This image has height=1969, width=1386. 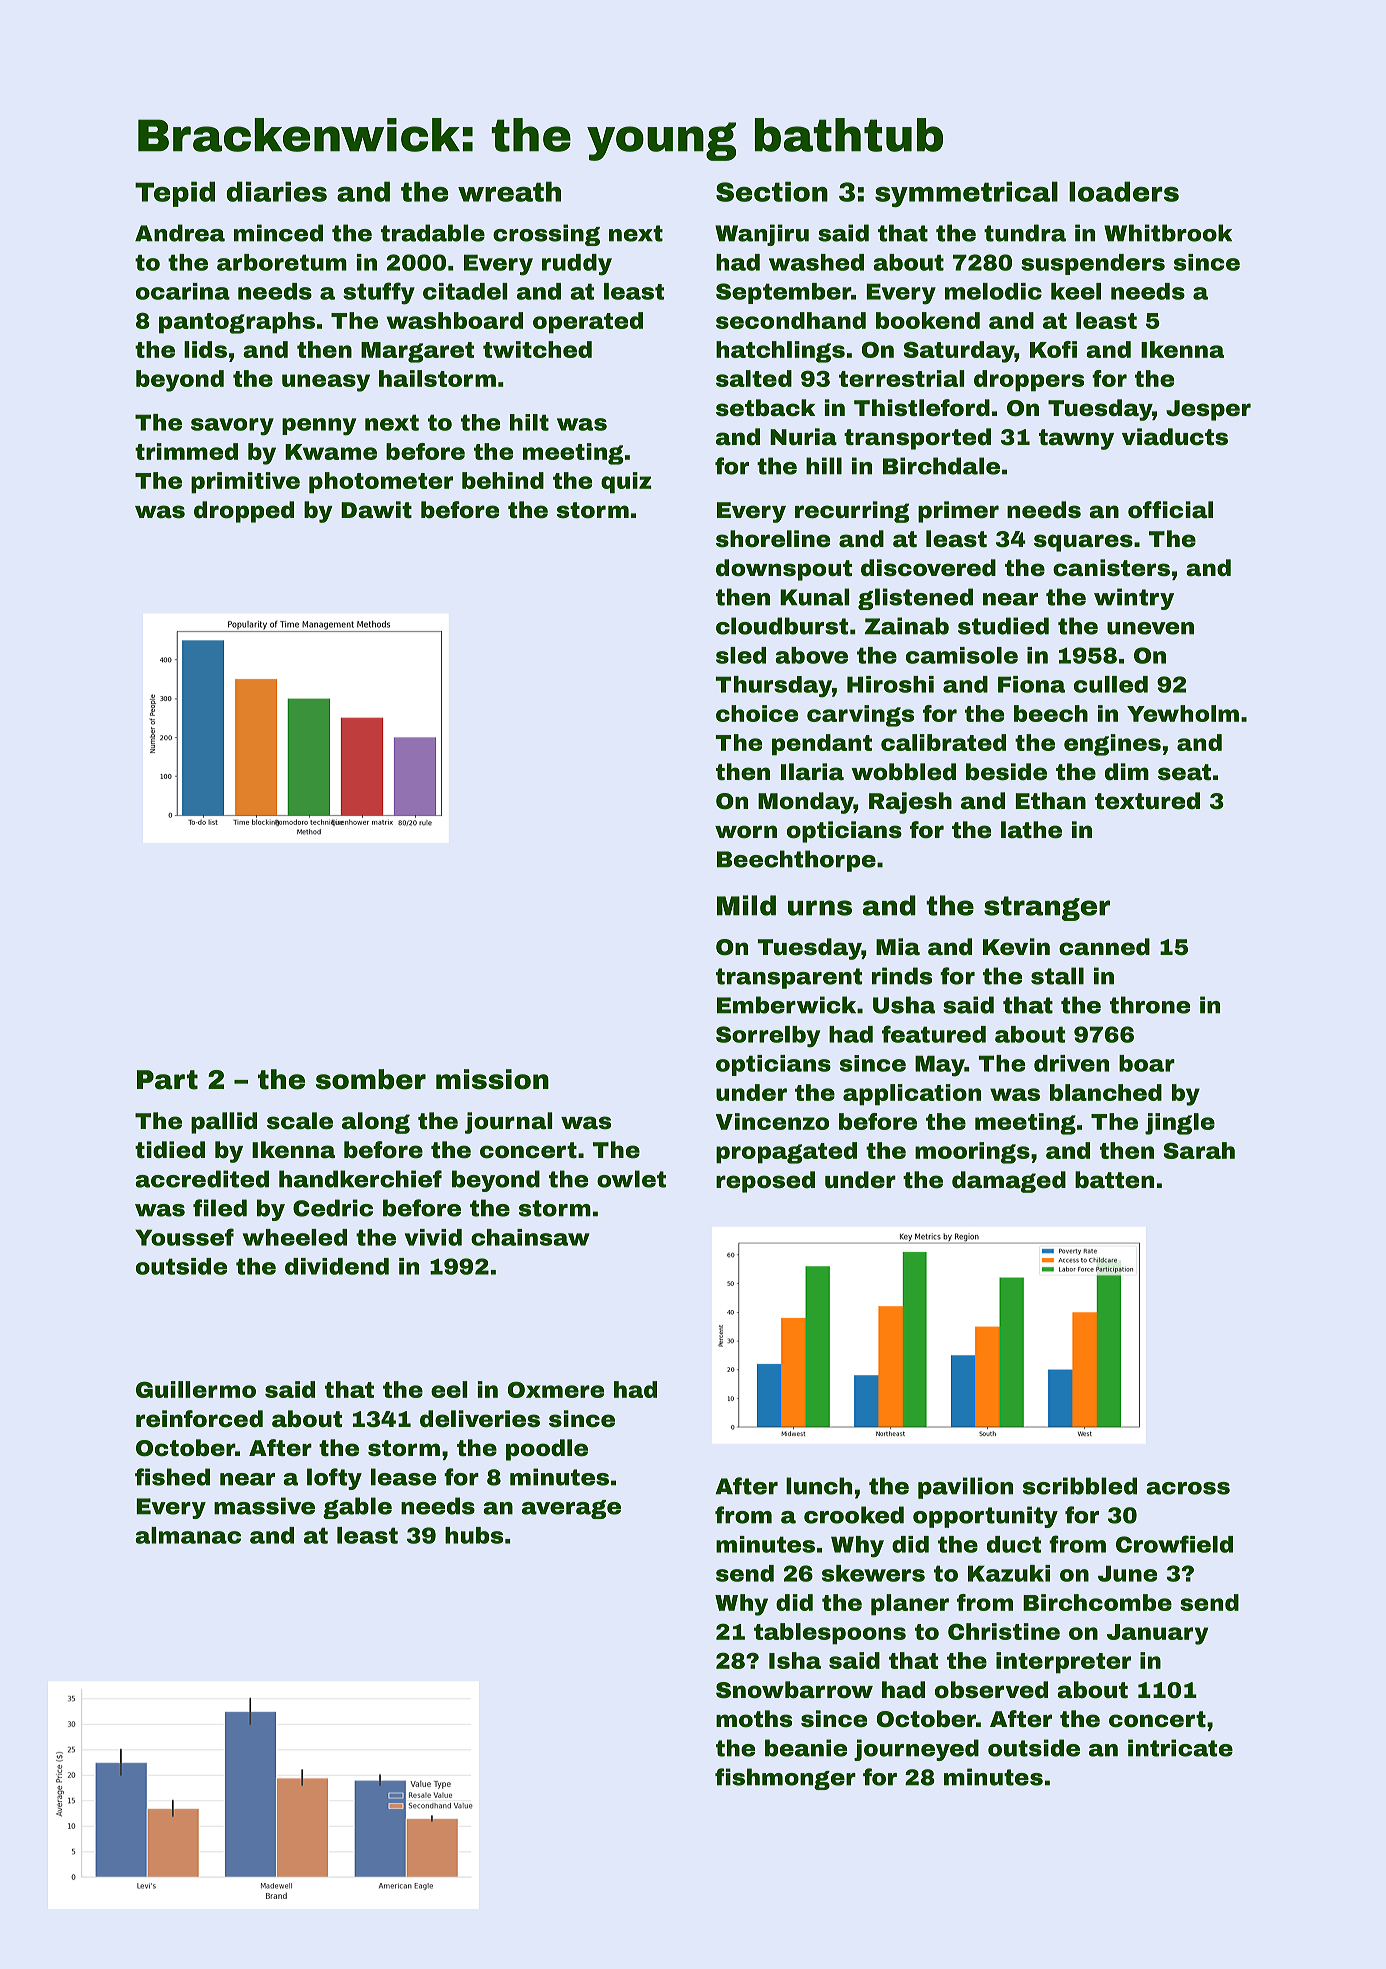 I want to click on uneven, so click(x=1150, y=628).
